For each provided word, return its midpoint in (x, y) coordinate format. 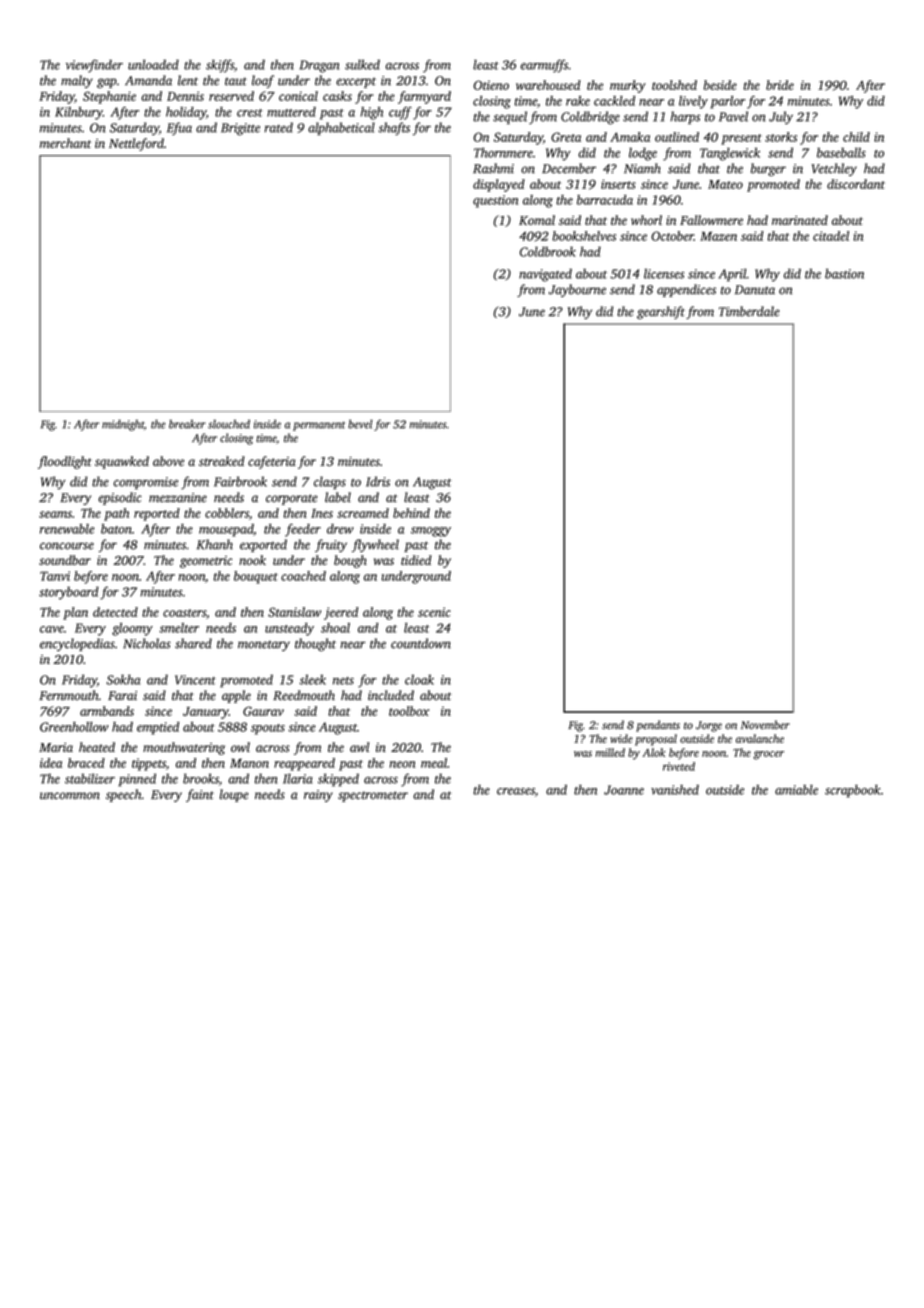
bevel (360, 424)
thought (315, 645)
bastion (844, 273)
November (765, 725)
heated (97, 747)
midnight (123, 425)
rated (278, 127)
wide (621, 738)
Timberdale (749, 311)
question (495, 201)
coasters (184, 613)
